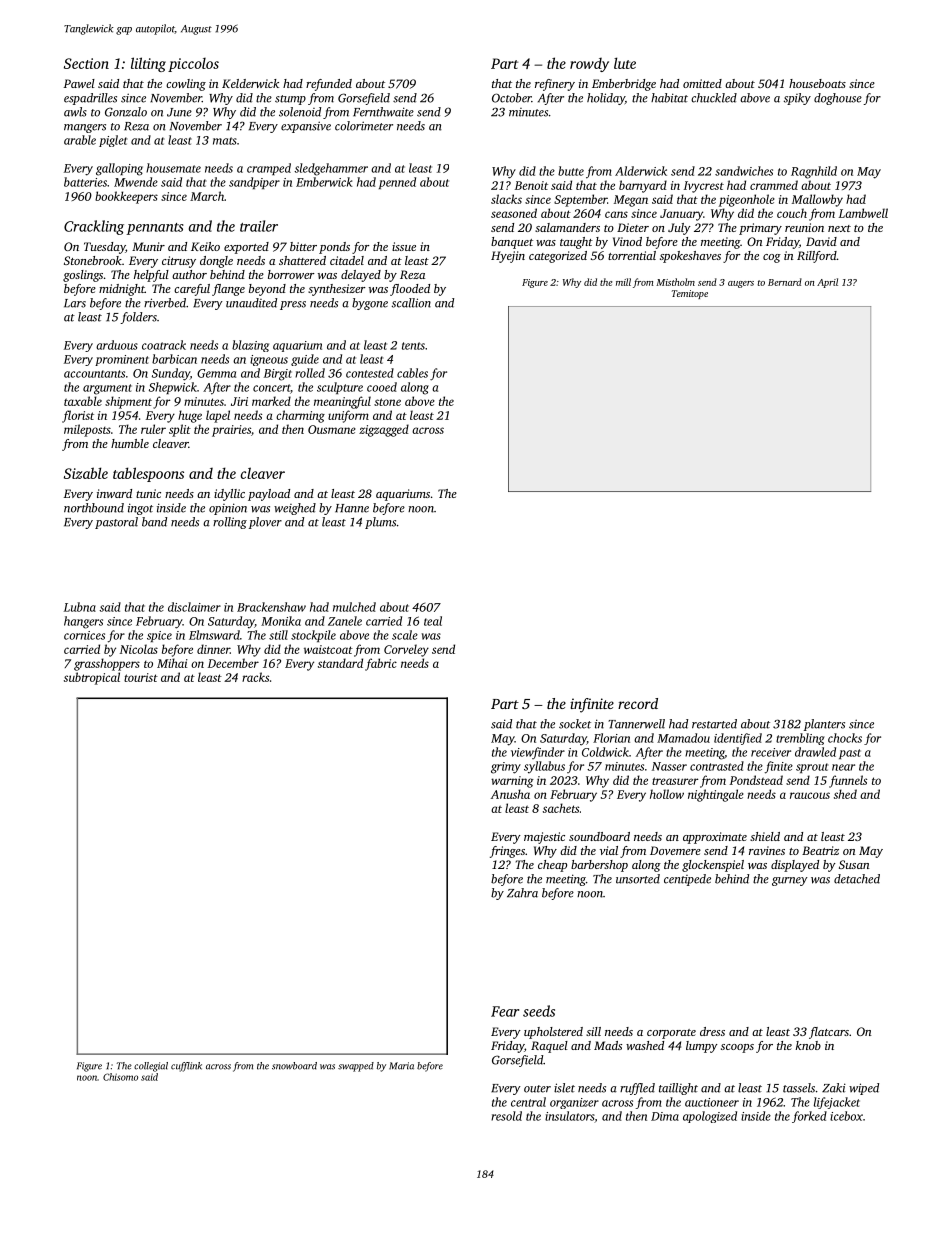  I want to click on flatcars, so click(829, 1033).
